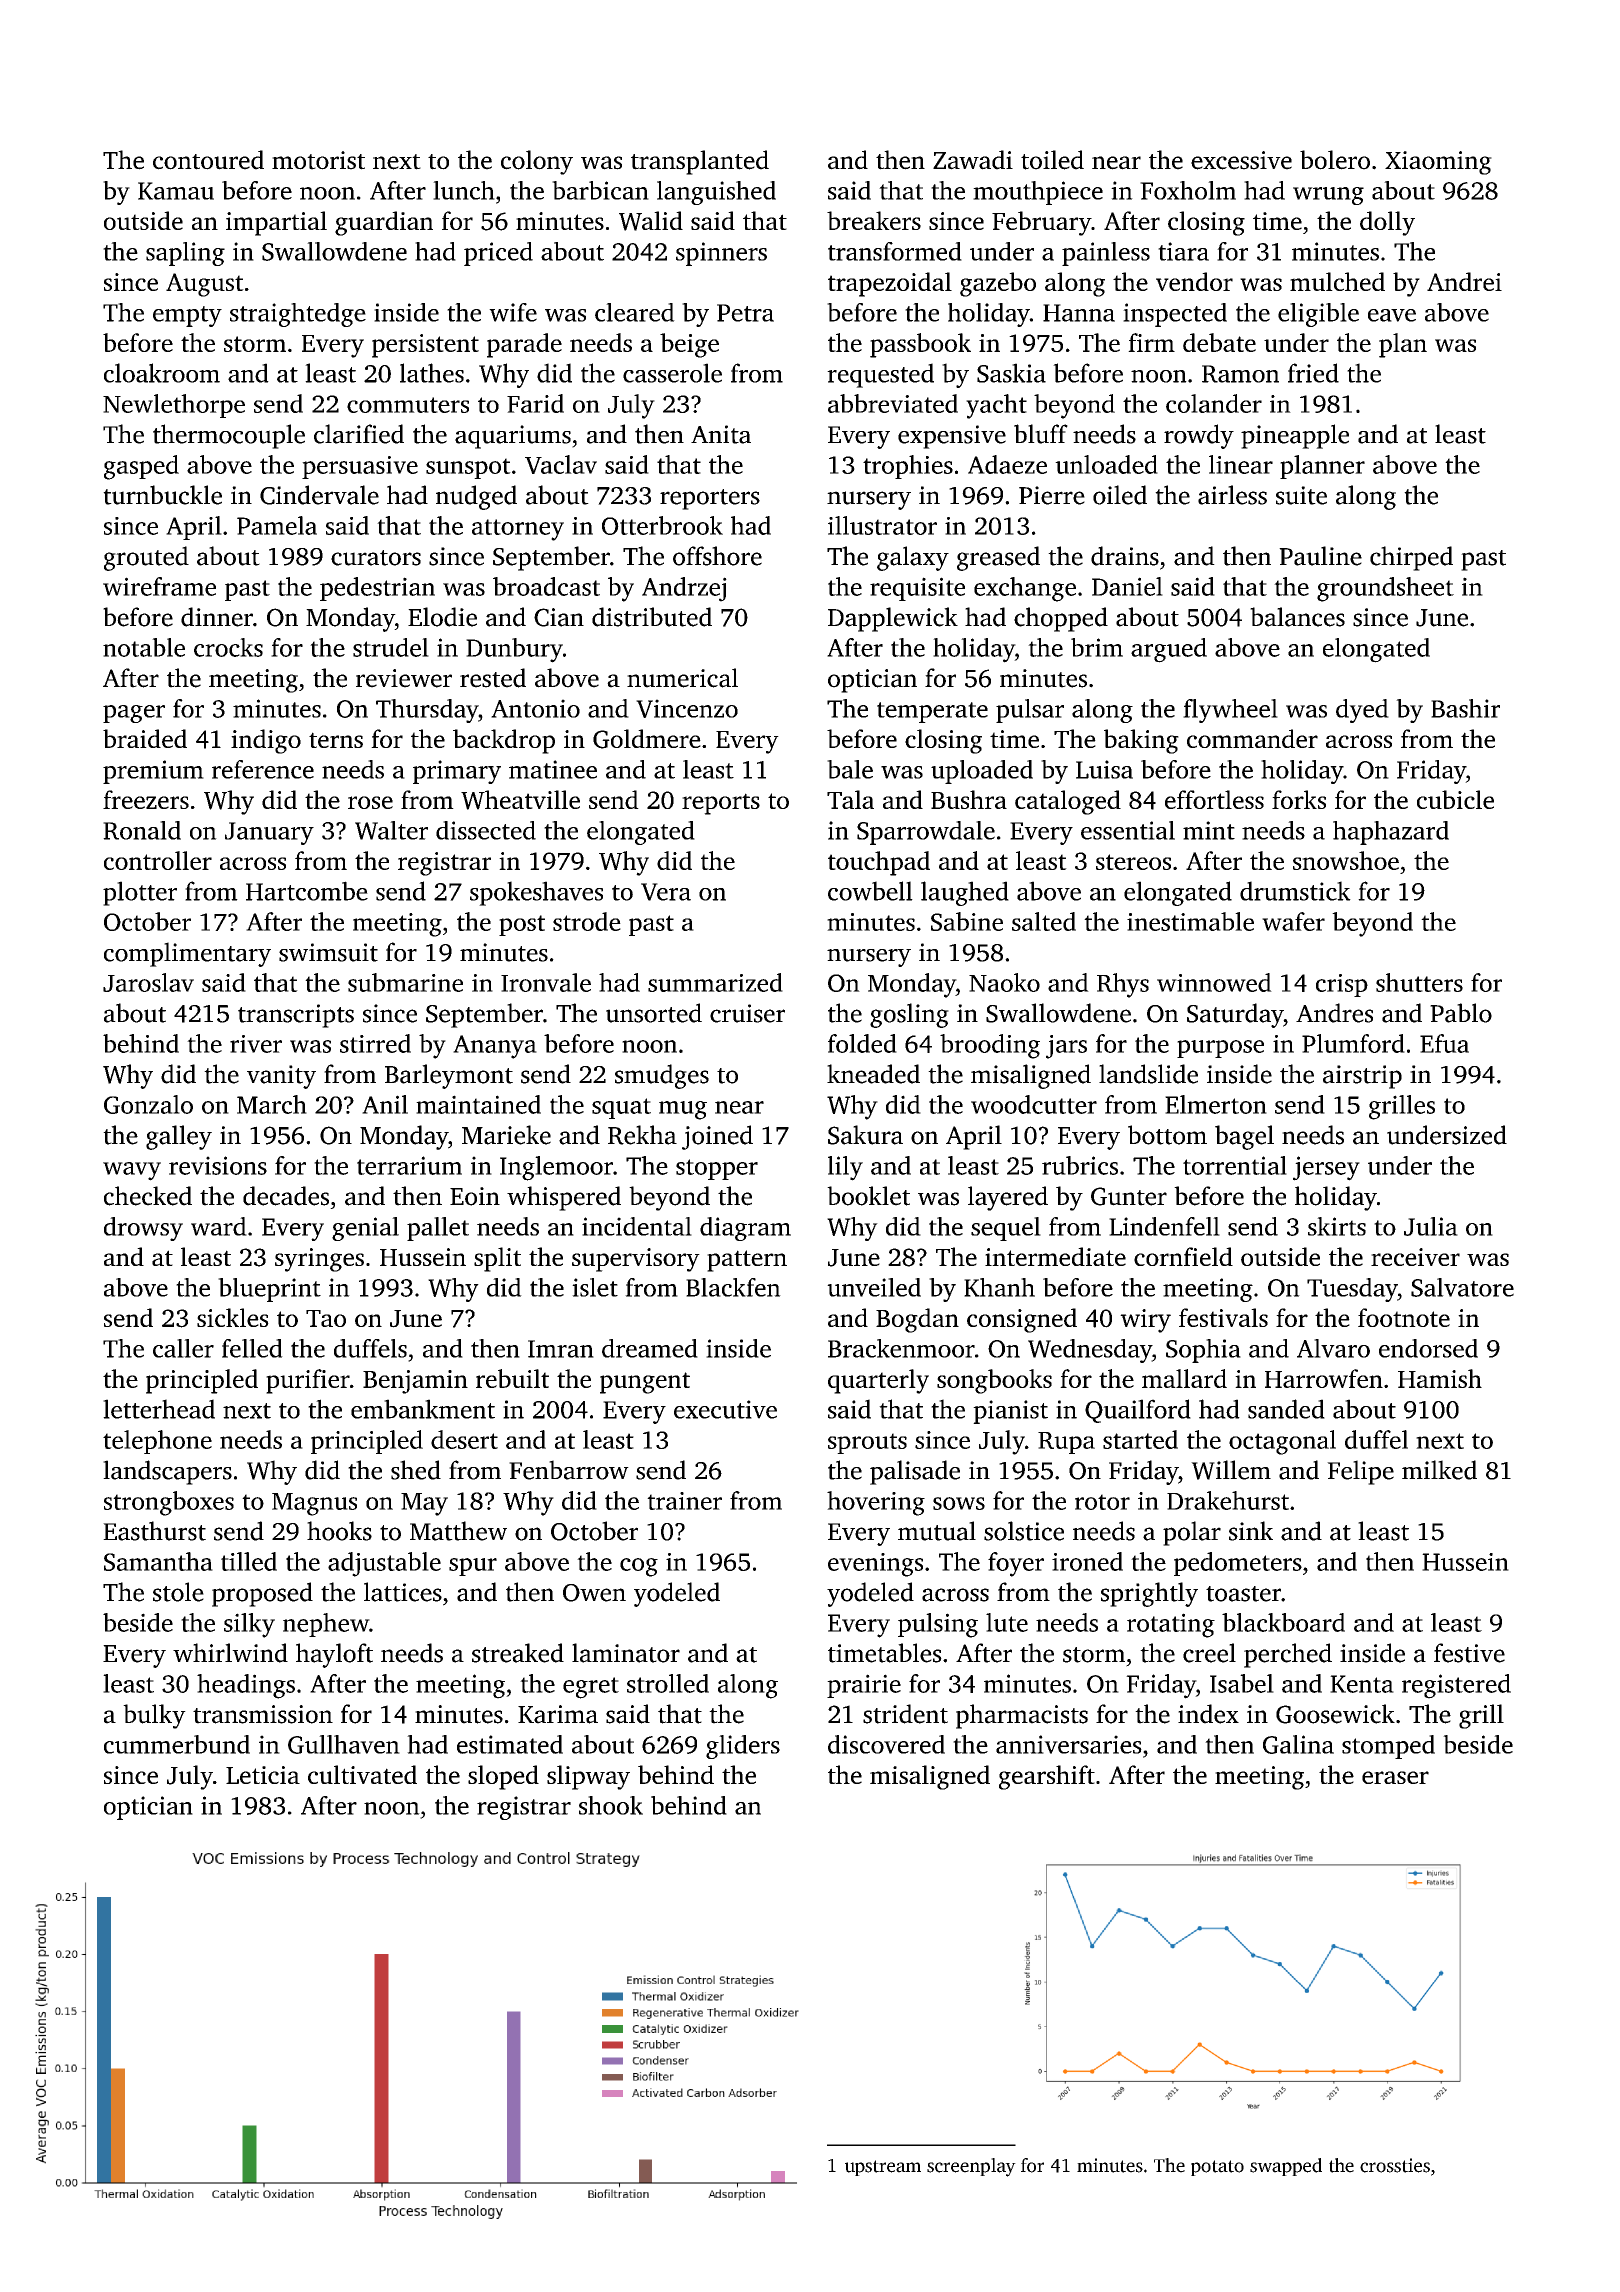 The width and height of the screenshot is (1620, 2292). Describe the element at coordinates (971, 2167) in the screenshot. I see `screenplay` at that location.
